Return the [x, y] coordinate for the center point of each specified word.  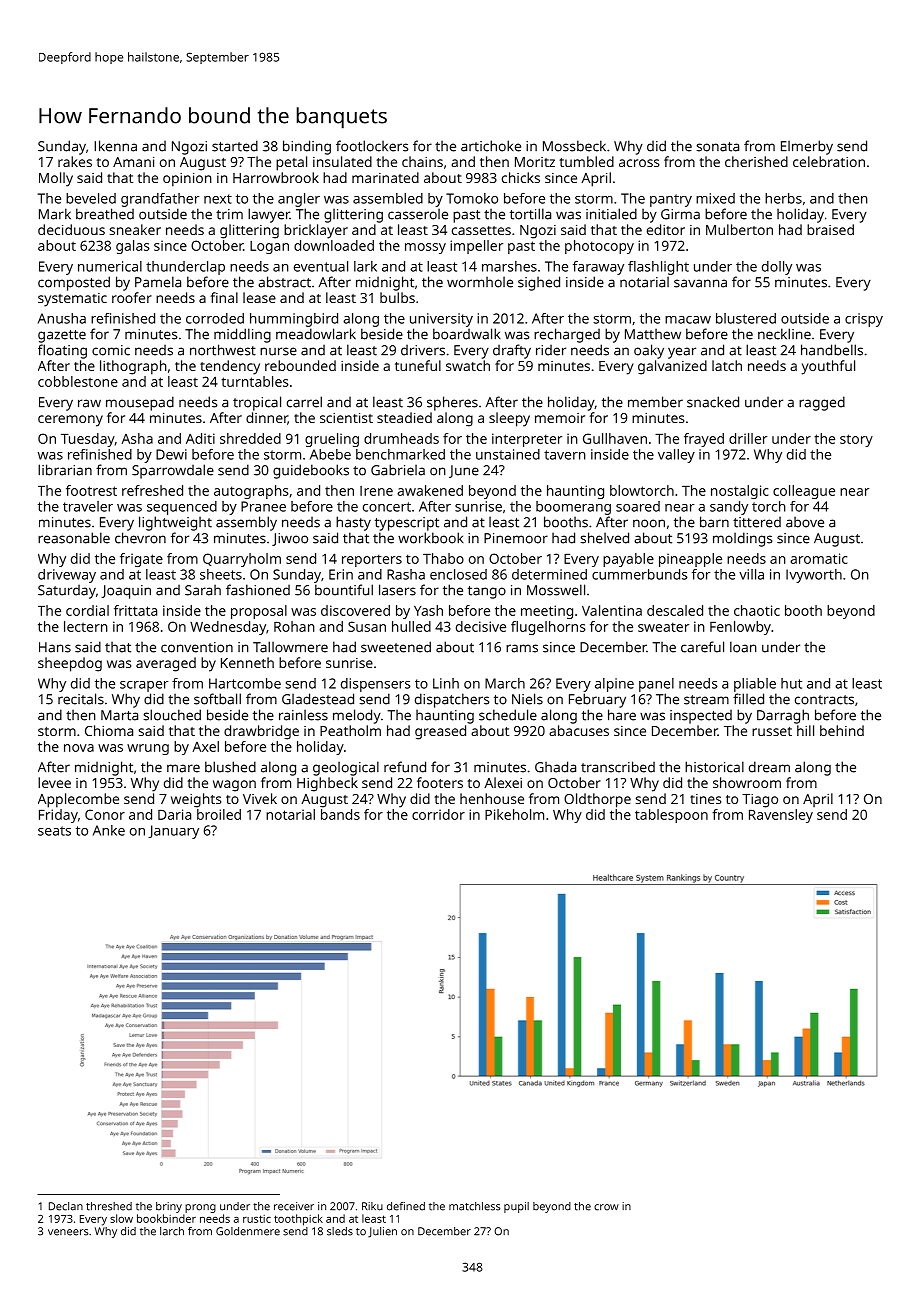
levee [54, 782]
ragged [822, 403]
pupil [516, 1207]
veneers [68, 1232]
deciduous [71, 229]
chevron [140, 538]
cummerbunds [640, 574]
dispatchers [452, 700]
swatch [468, 365]
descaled [675, 610]
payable [628, 560]
